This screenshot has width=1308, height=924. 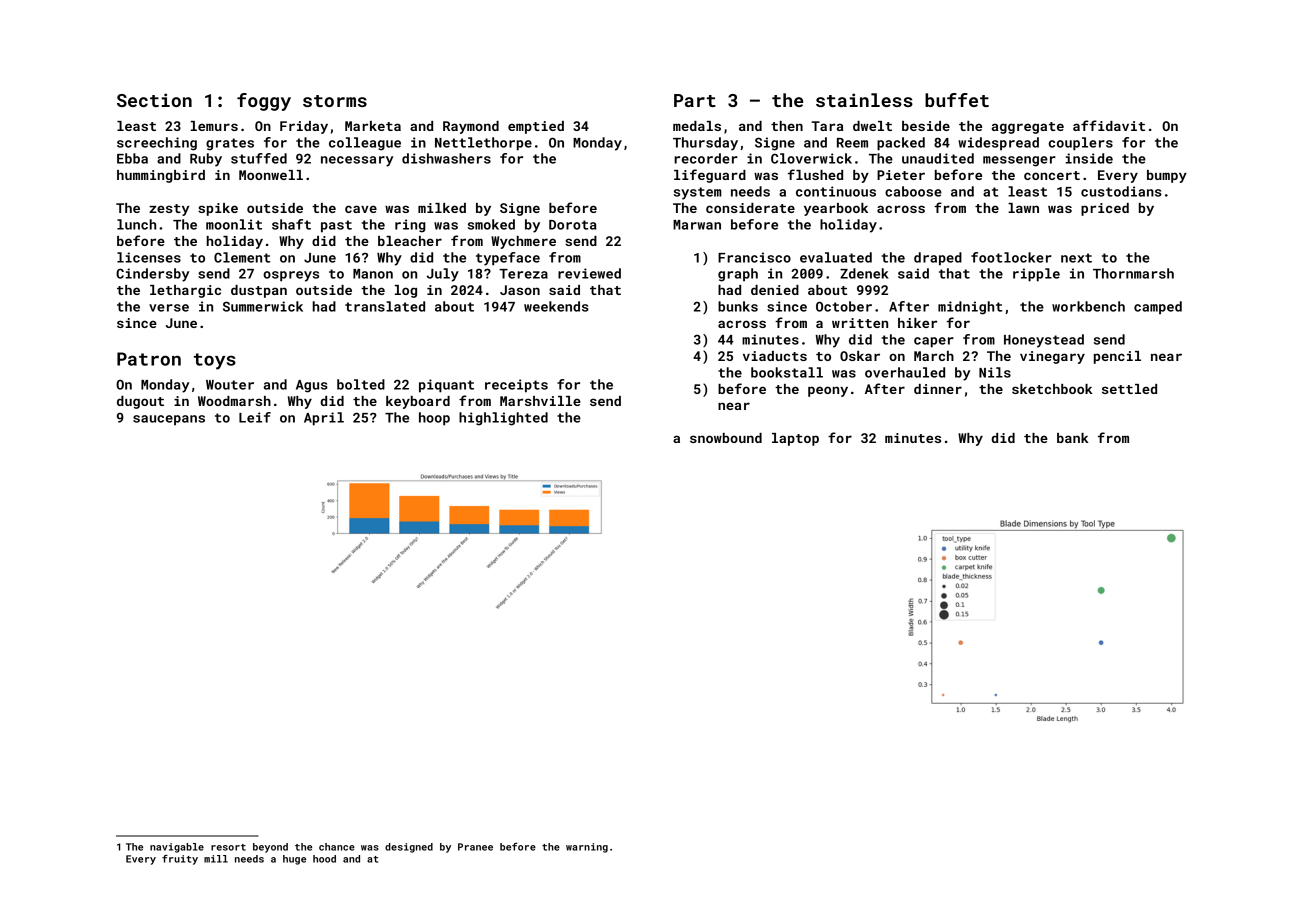 I want to click on chance, so click(x=337, y=847).
